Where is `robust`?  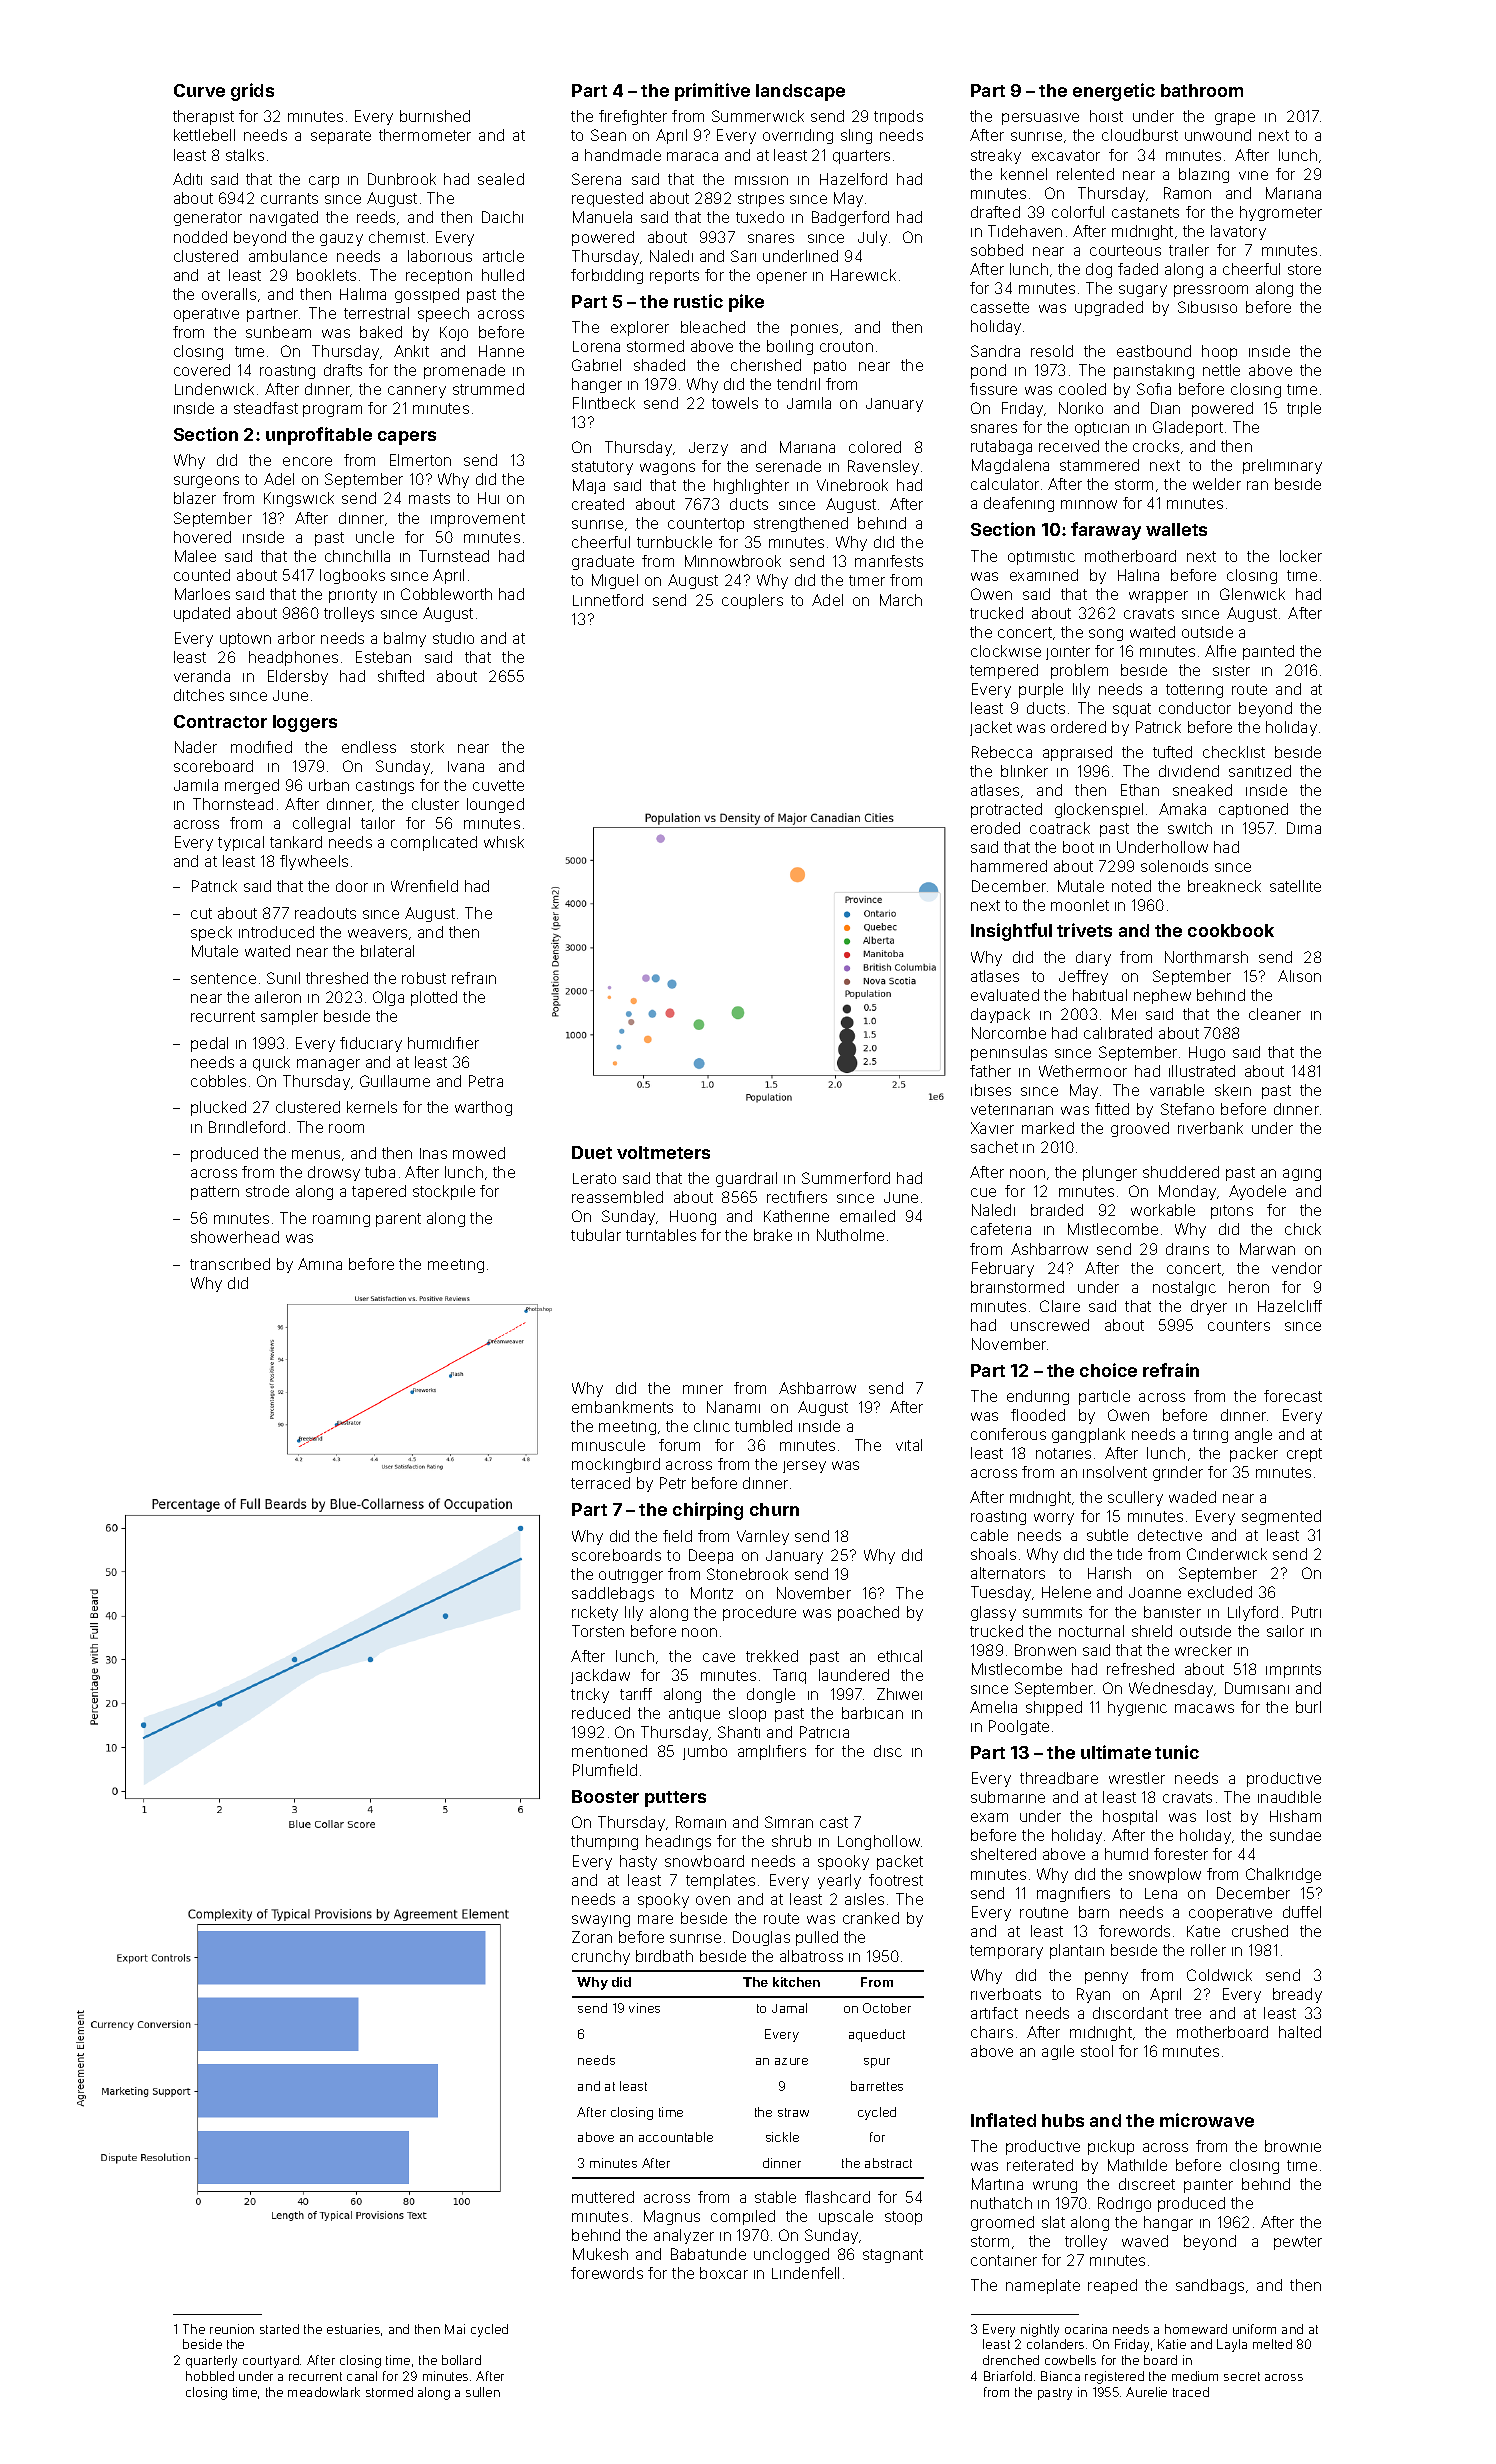 robust is located at coordinates (424, 978).
